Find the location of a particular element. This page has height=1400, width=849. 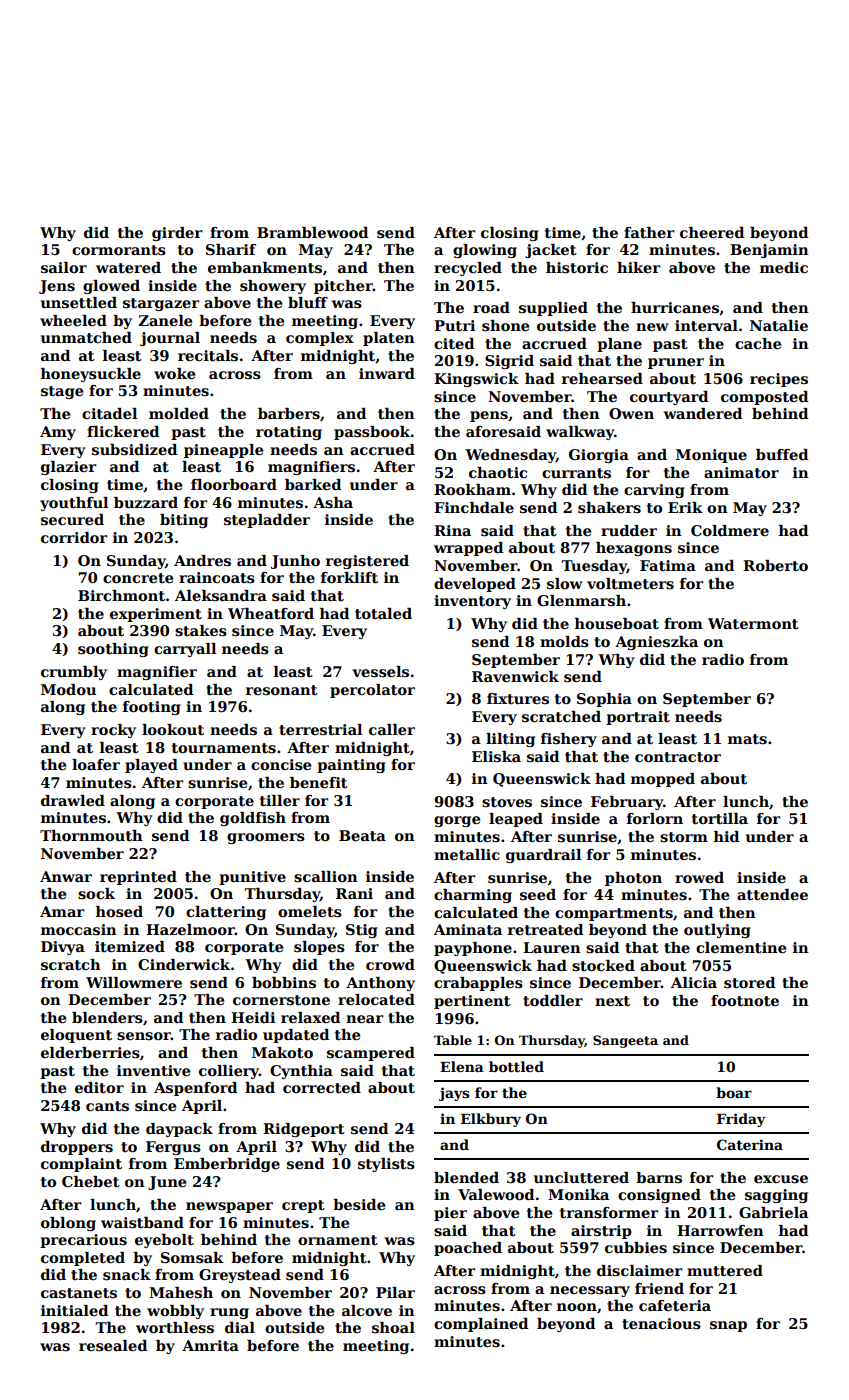

plane is located at coordinates (619, 345).
